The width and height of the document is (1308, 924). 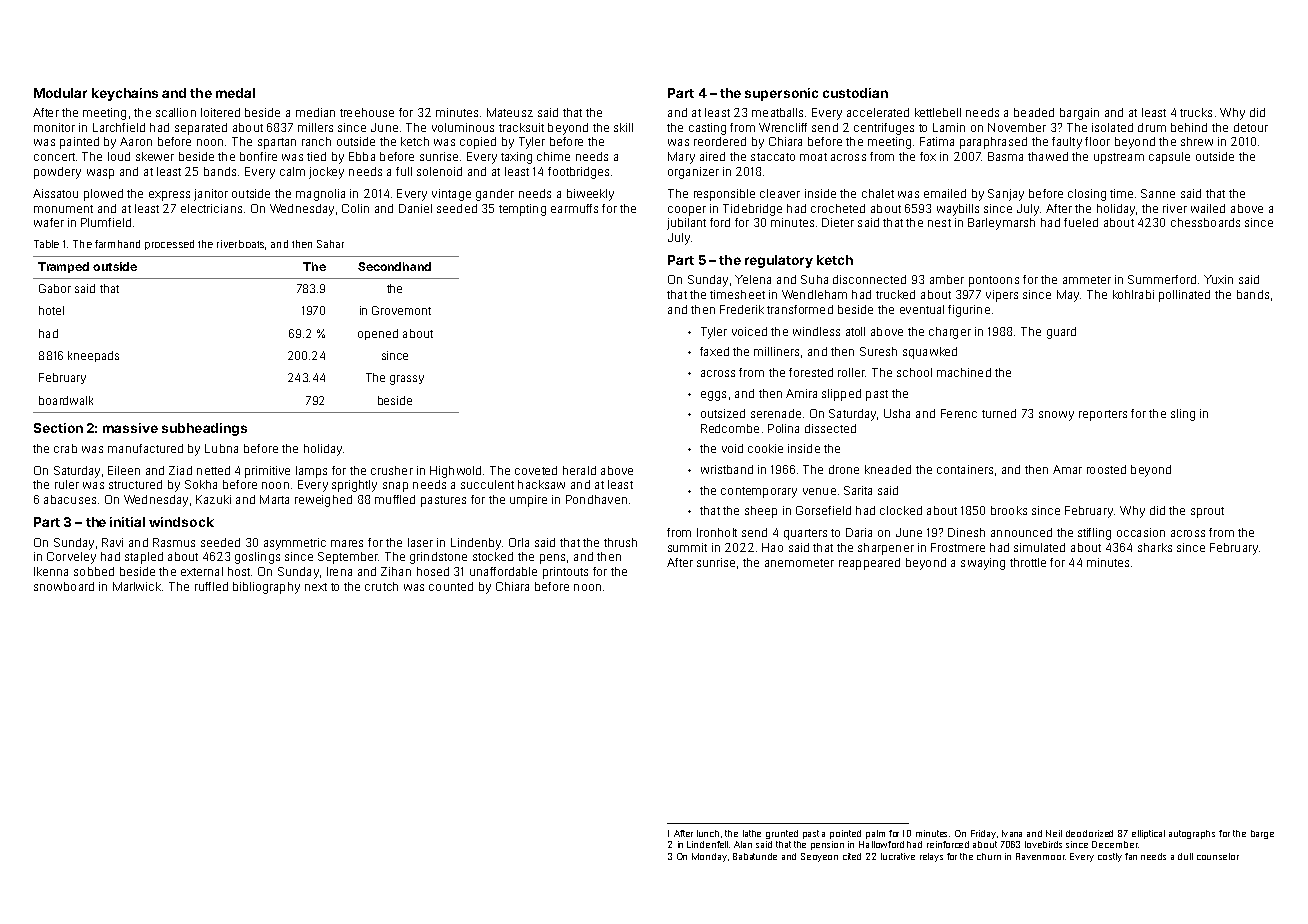 I want to click on counselor, so click(x=1218, y=856).
